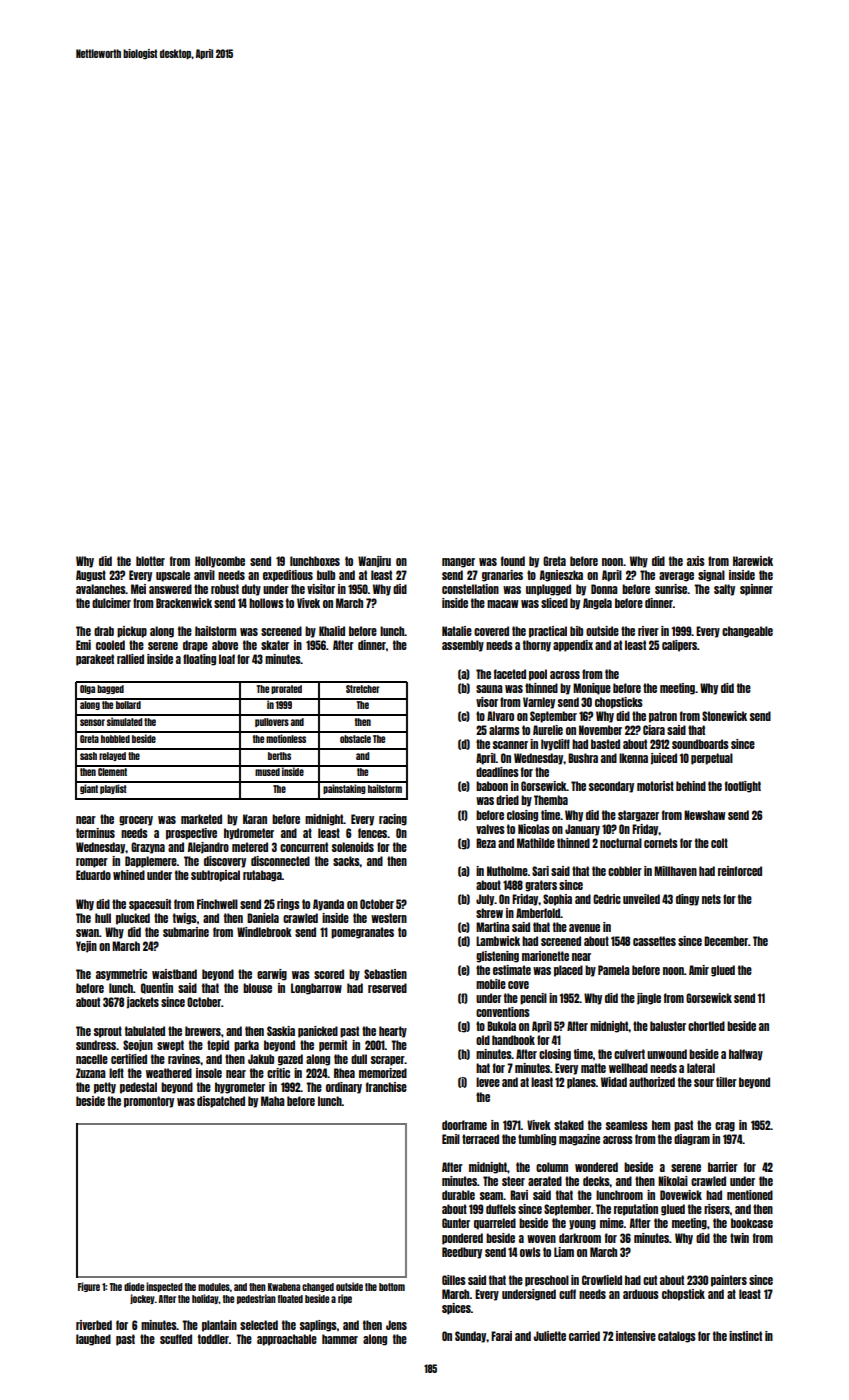 The width and height of the document is (849, 1400). What do you see at coordinates (636, 1210) in the document?
I see `reputation` at bounding box center [636, 1210].
